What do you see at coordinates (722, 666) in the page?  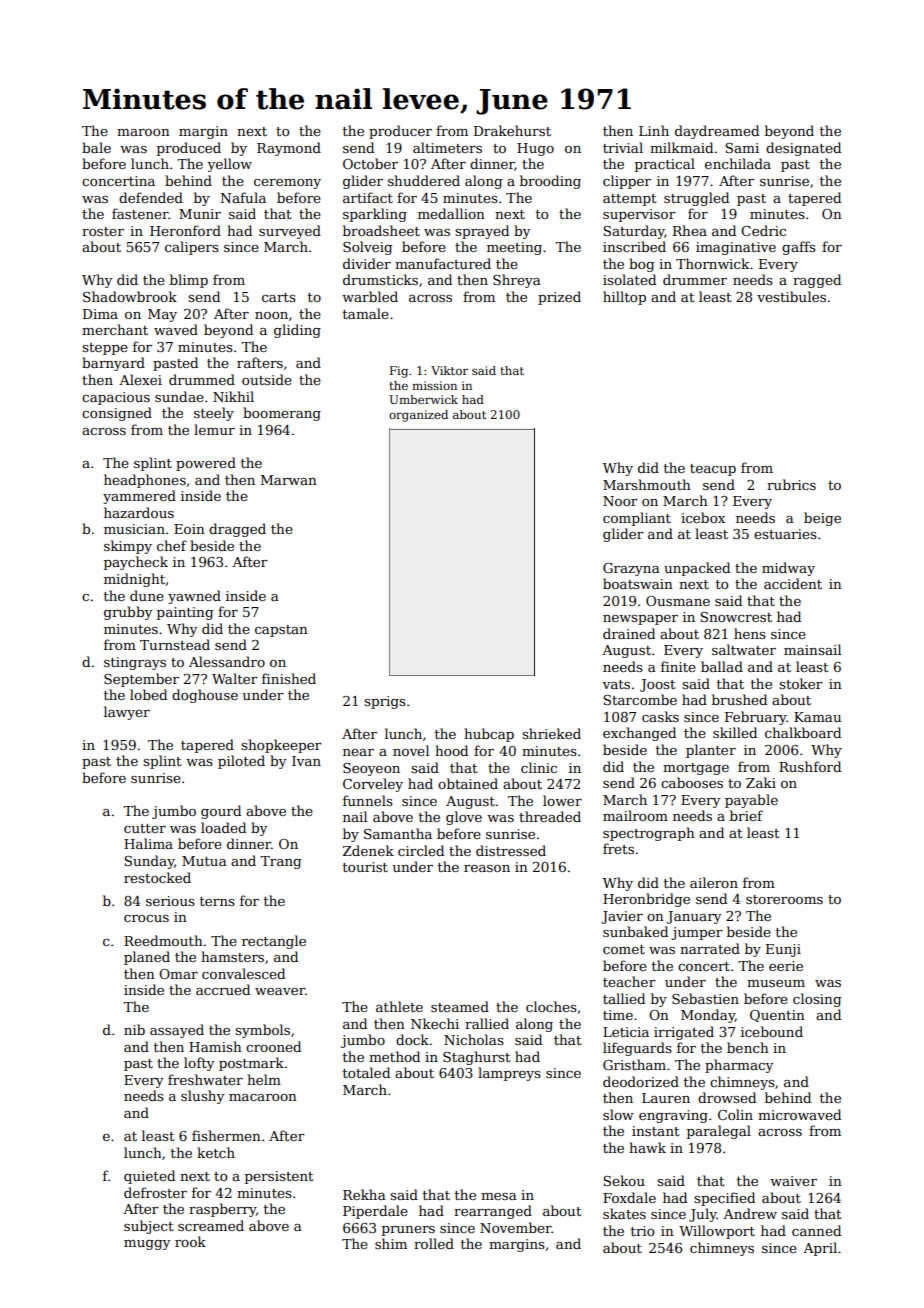 I see `ballad` at bounding box center [722, 666].
